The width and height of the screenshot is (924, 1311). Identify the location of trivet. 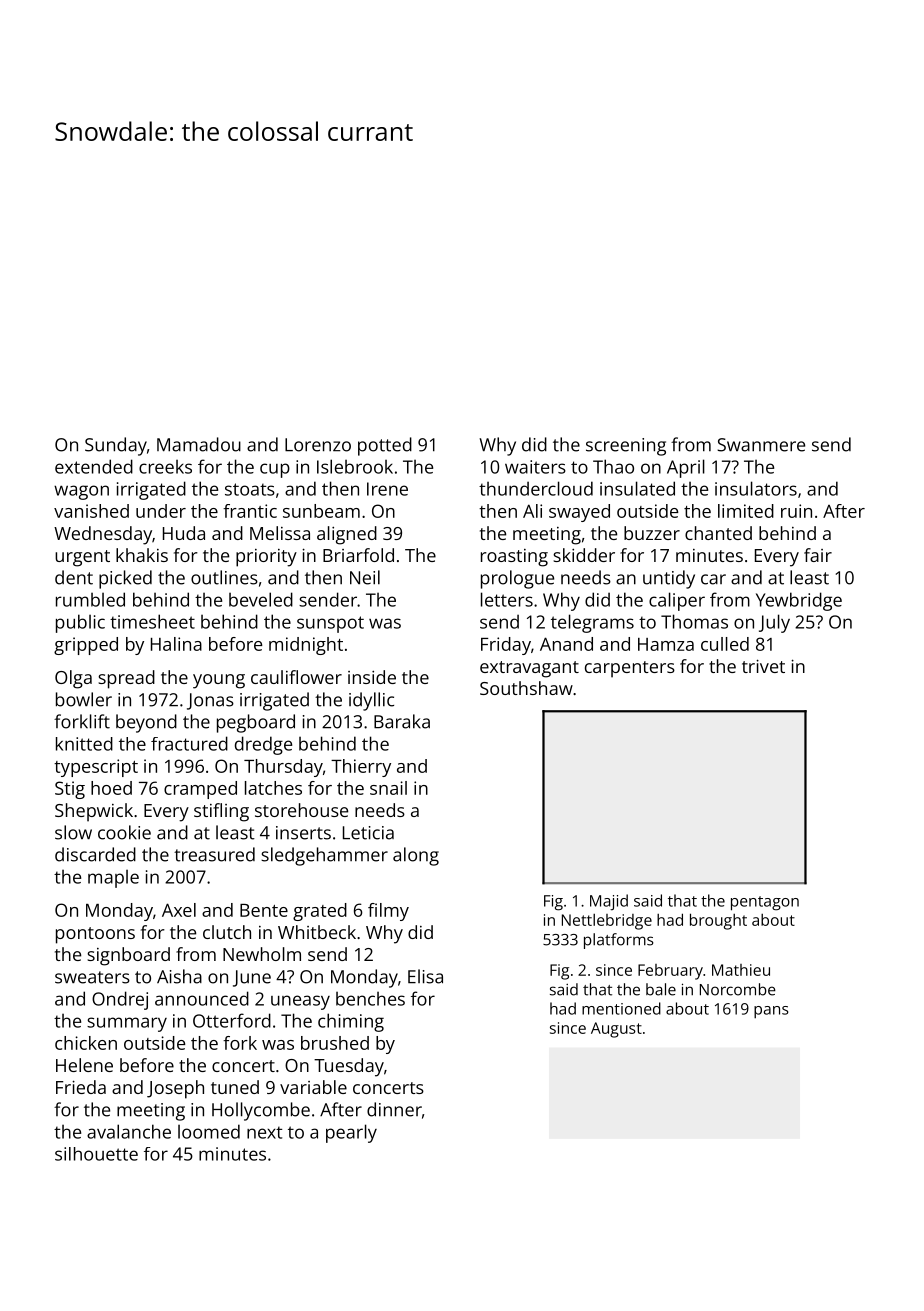
(763, 666).
